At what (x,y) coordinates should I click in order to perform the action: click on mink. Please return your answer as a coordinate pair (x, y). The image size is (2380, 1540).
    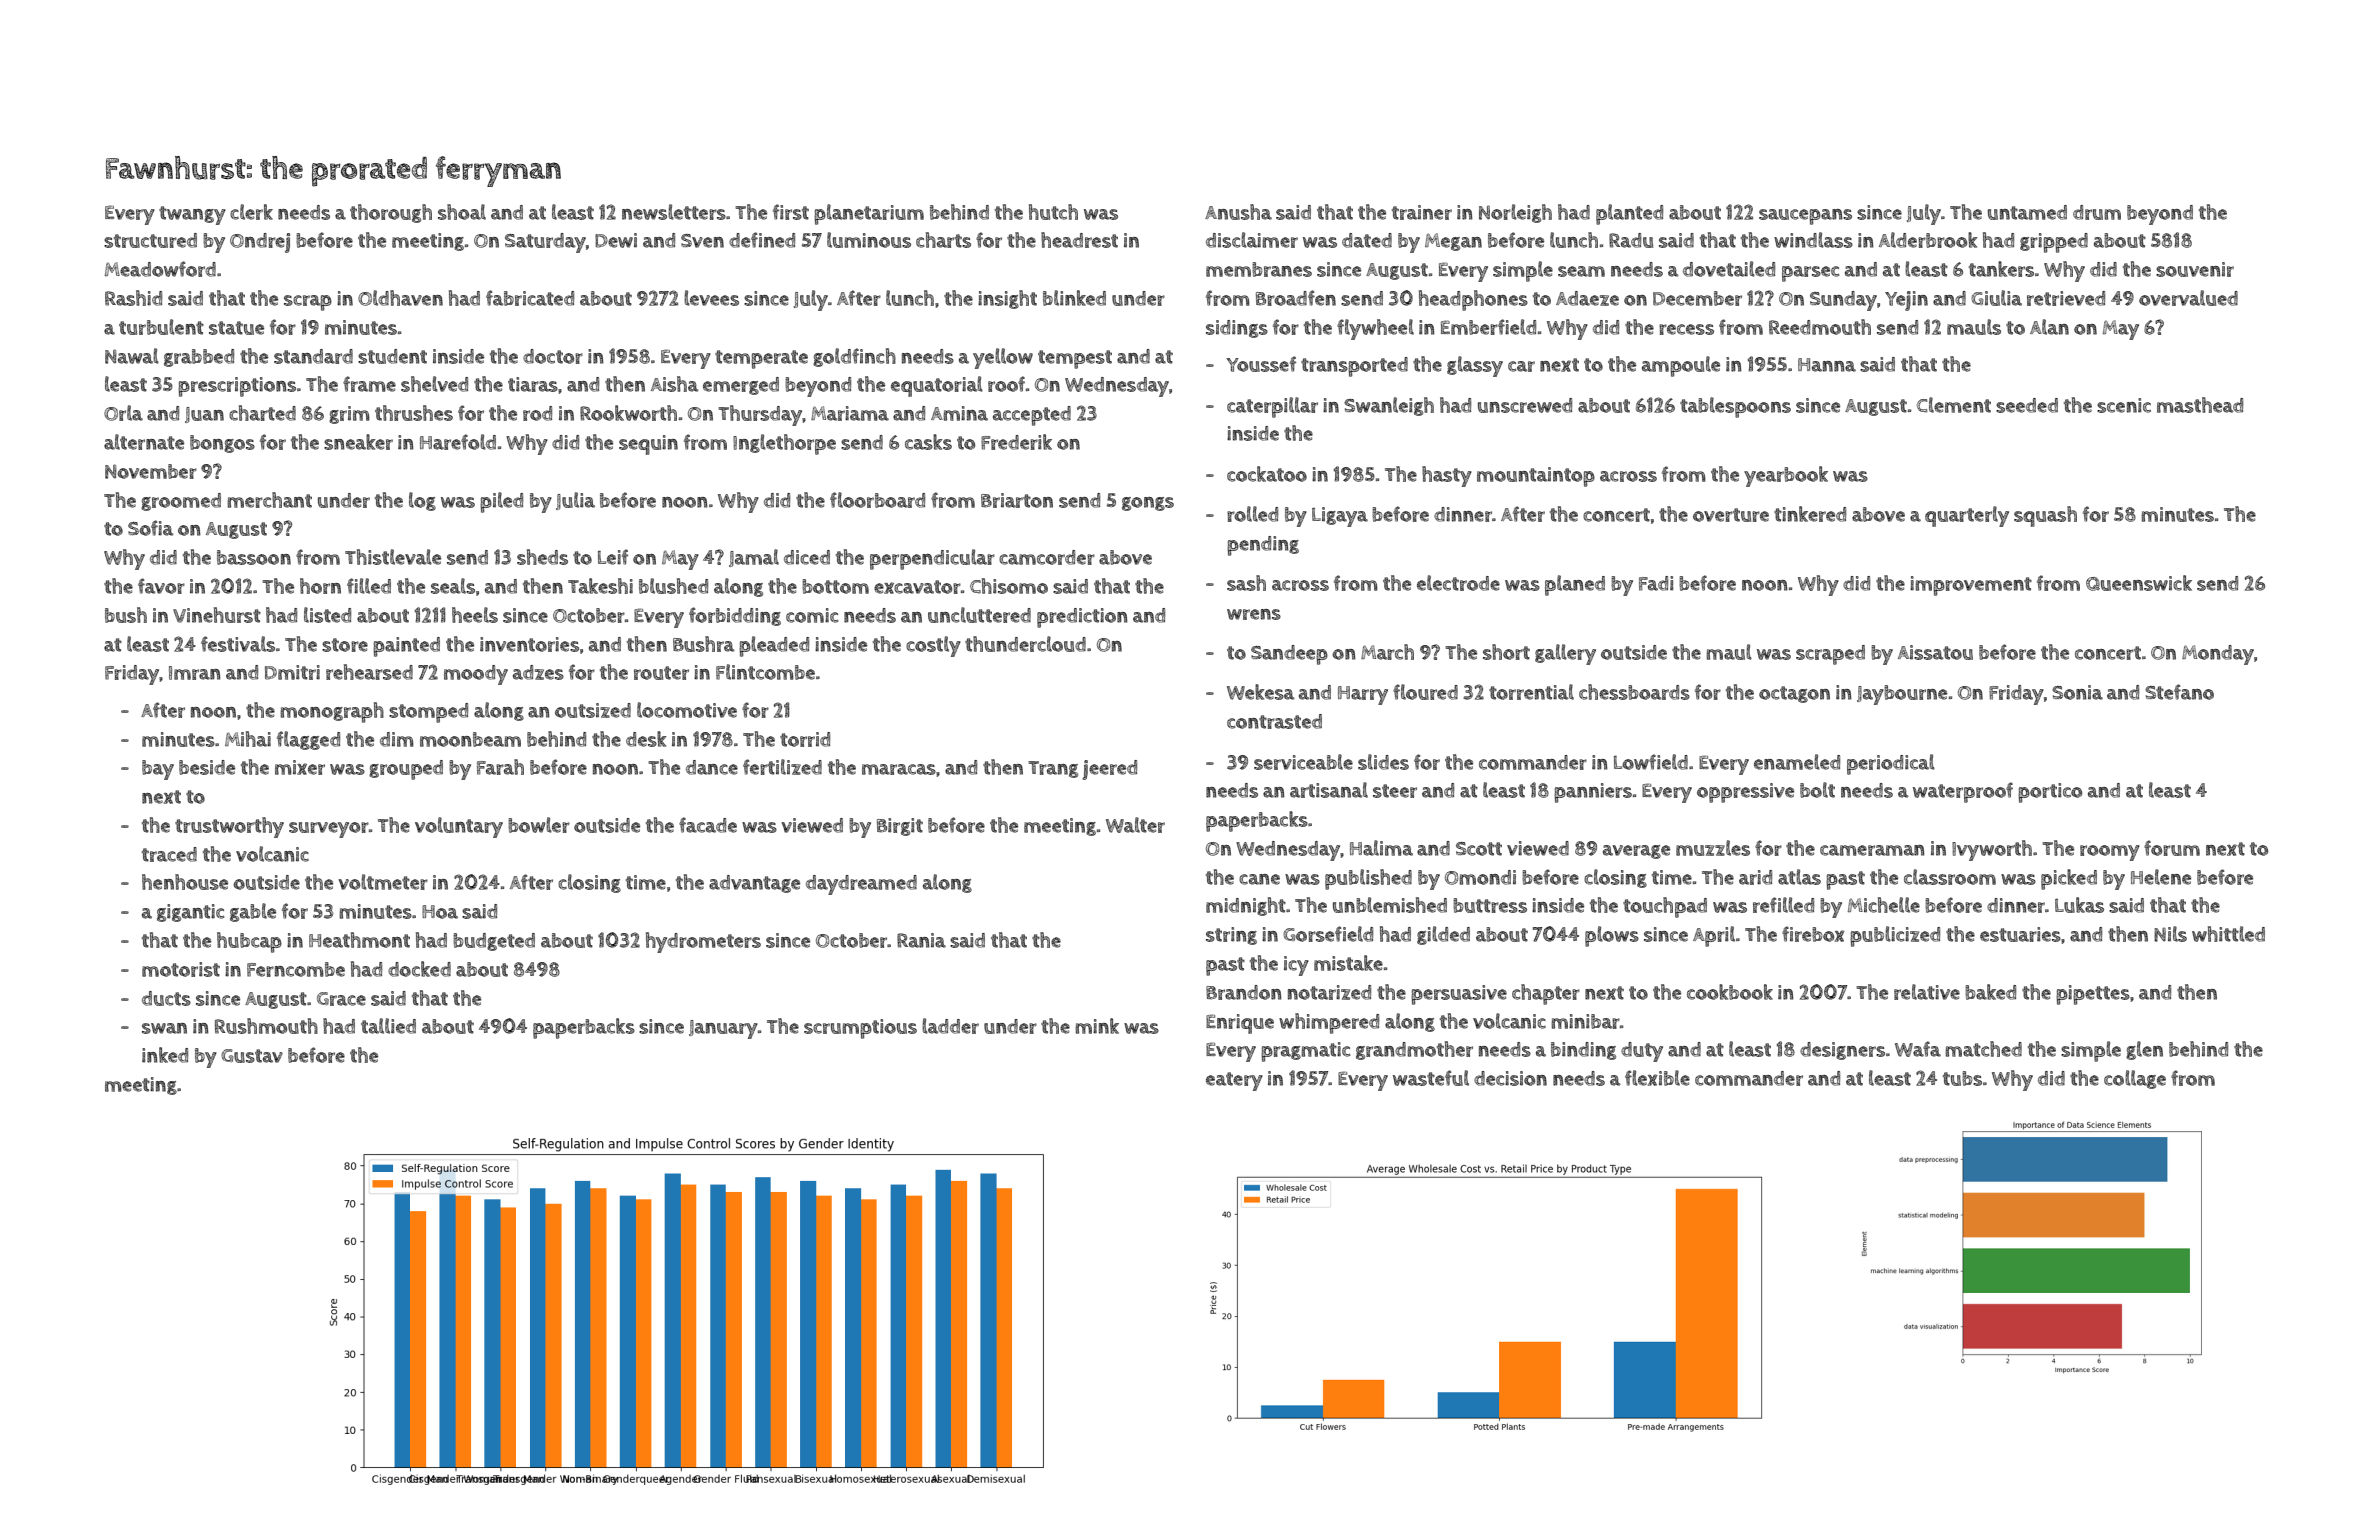
    Looking at the image, I should click on (1097, 1026).
